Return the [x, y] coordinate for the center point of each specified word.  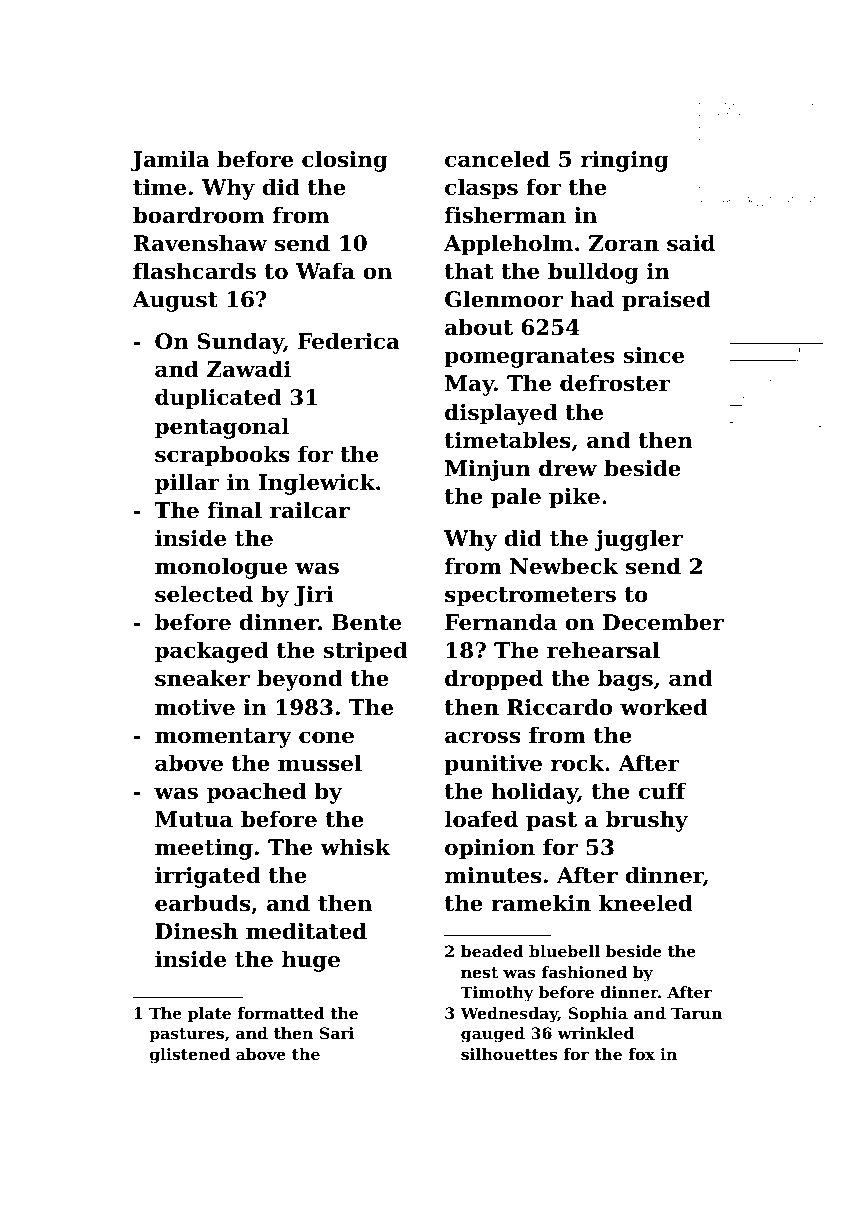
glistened [190, 1056]
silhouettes [509, 1054]
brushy [647, 821]
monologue [221, 568]
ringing [624, 161]
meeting [204, 849]
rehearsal [603, 650]
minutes [493, 875]
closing [344, 161]
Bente [366, 622]
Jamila [170, 161]
